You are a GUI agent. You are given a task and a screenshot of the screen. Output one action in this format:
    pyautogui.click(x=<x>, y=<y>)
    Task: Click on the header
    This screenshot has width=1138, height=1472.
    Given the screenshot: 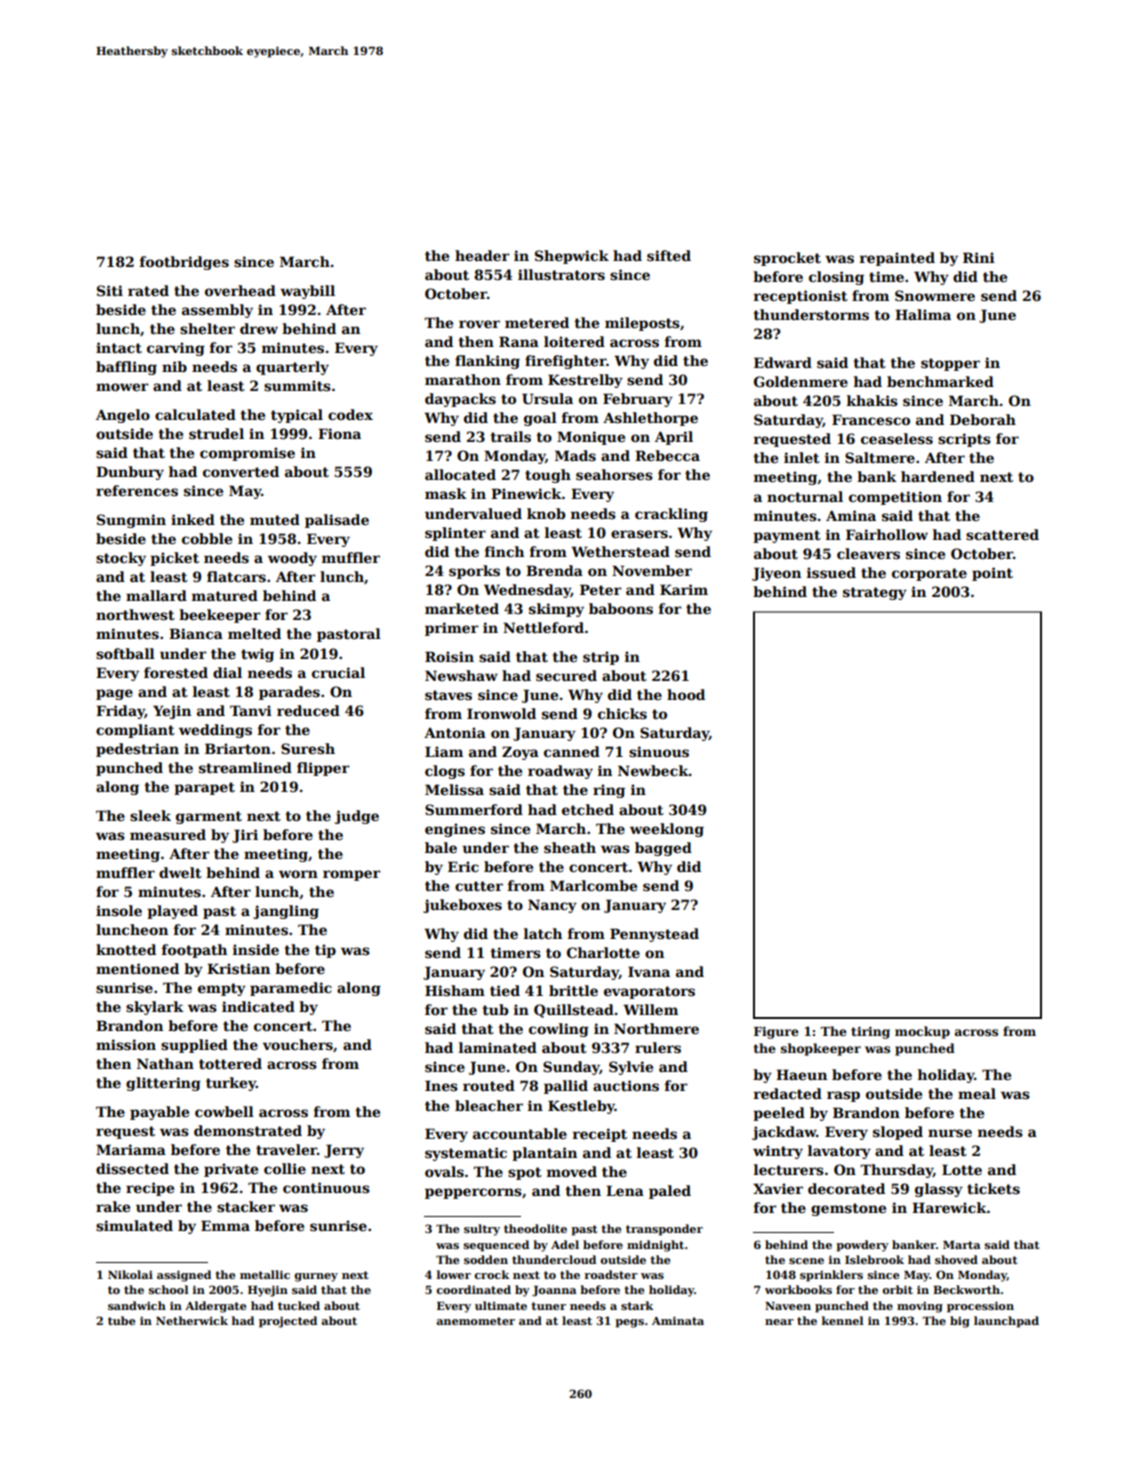 What is the action you would take?
    pyautogui.click(x=482, y=255)
